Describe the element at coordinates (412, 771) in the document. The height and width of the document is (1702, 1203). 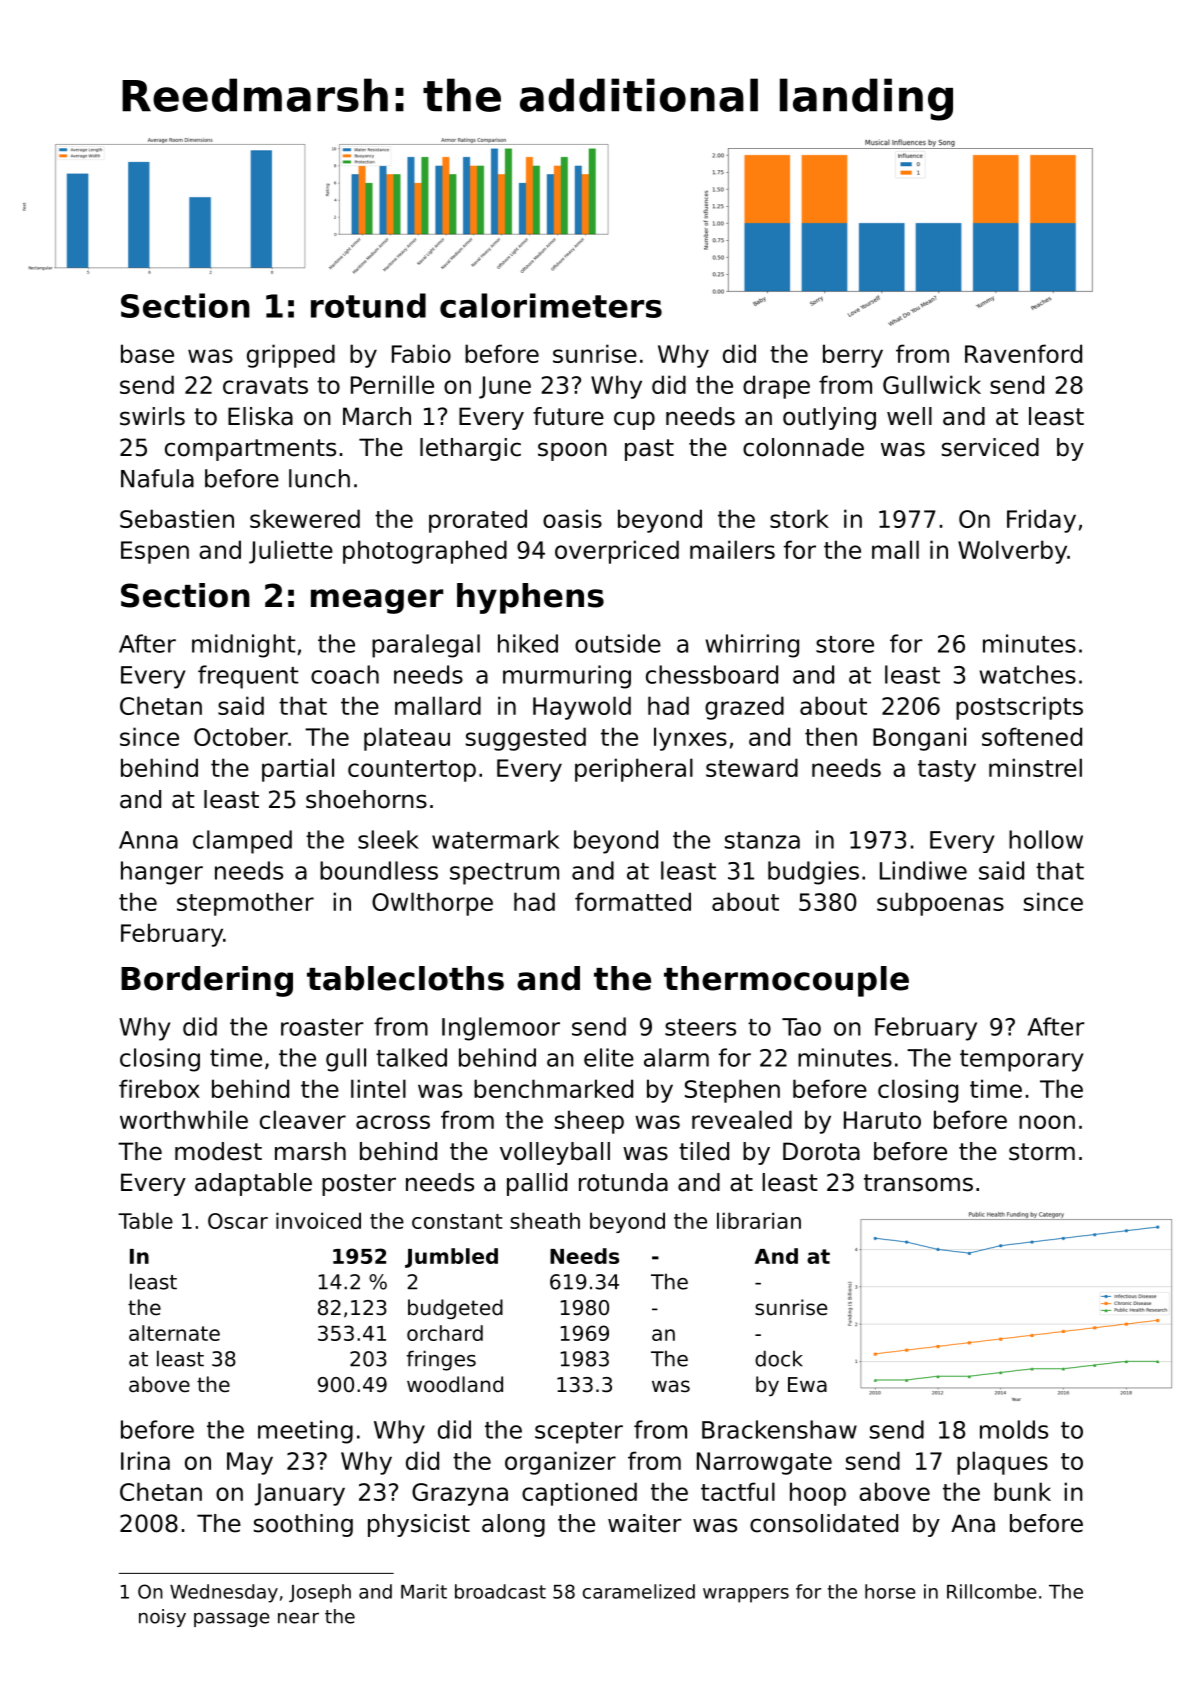
I see `countertop` at that location.
